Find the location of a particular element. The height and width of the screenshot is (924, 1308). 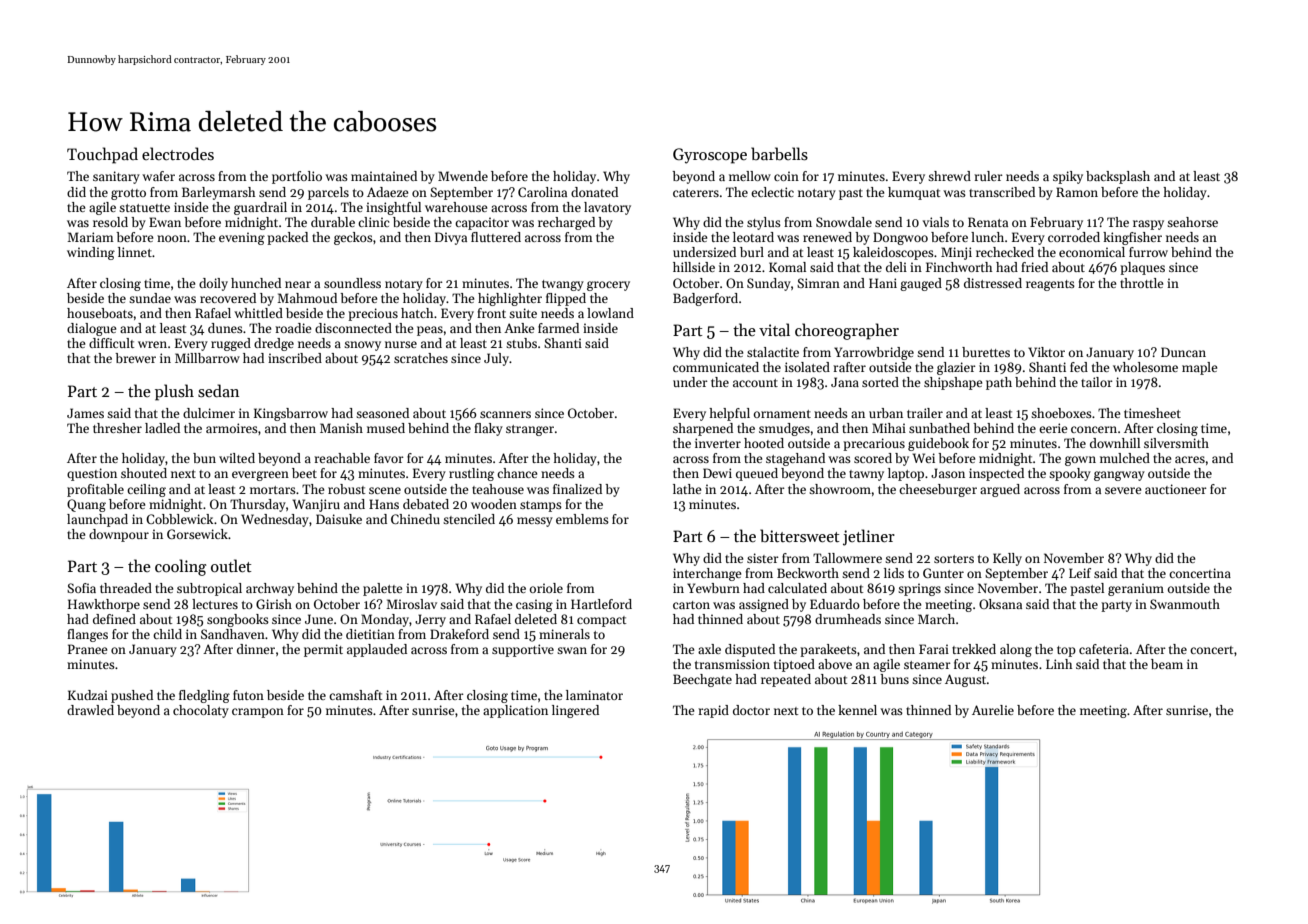

renewed is located at coordinates (827, 237).
